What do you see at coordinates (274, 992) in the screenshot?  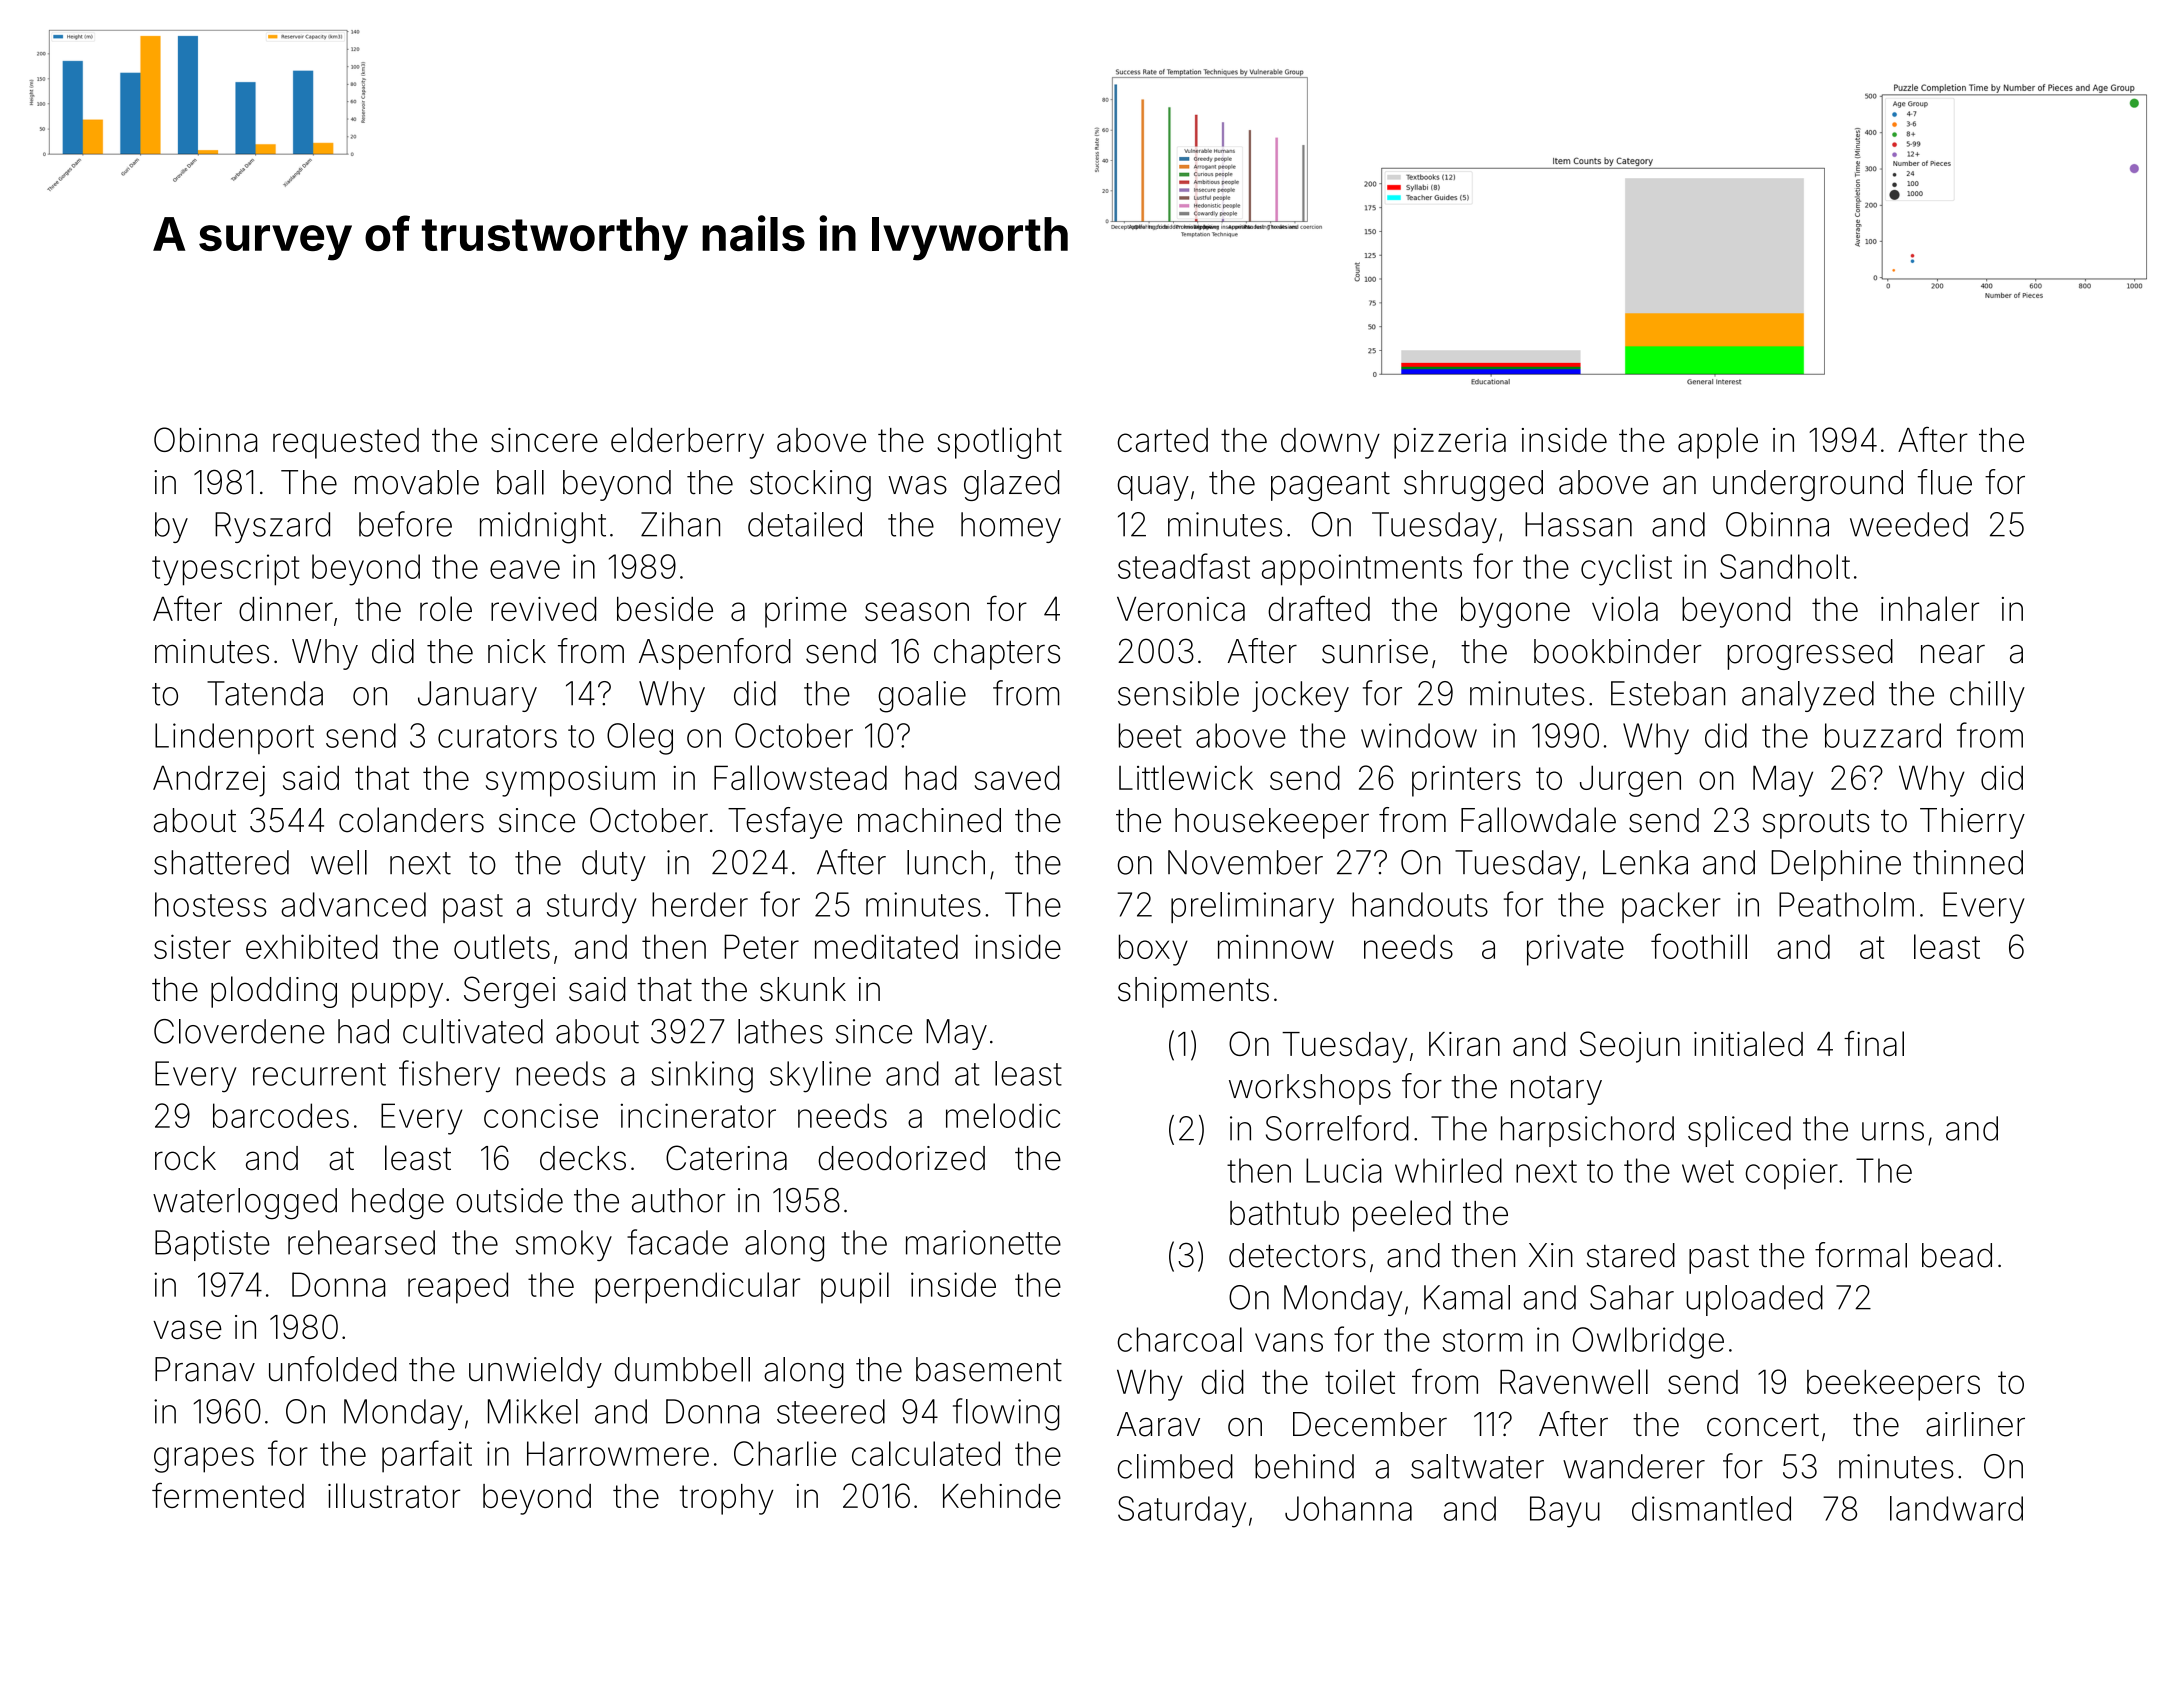 I see `plodding` at bounding box center [274, 992].
